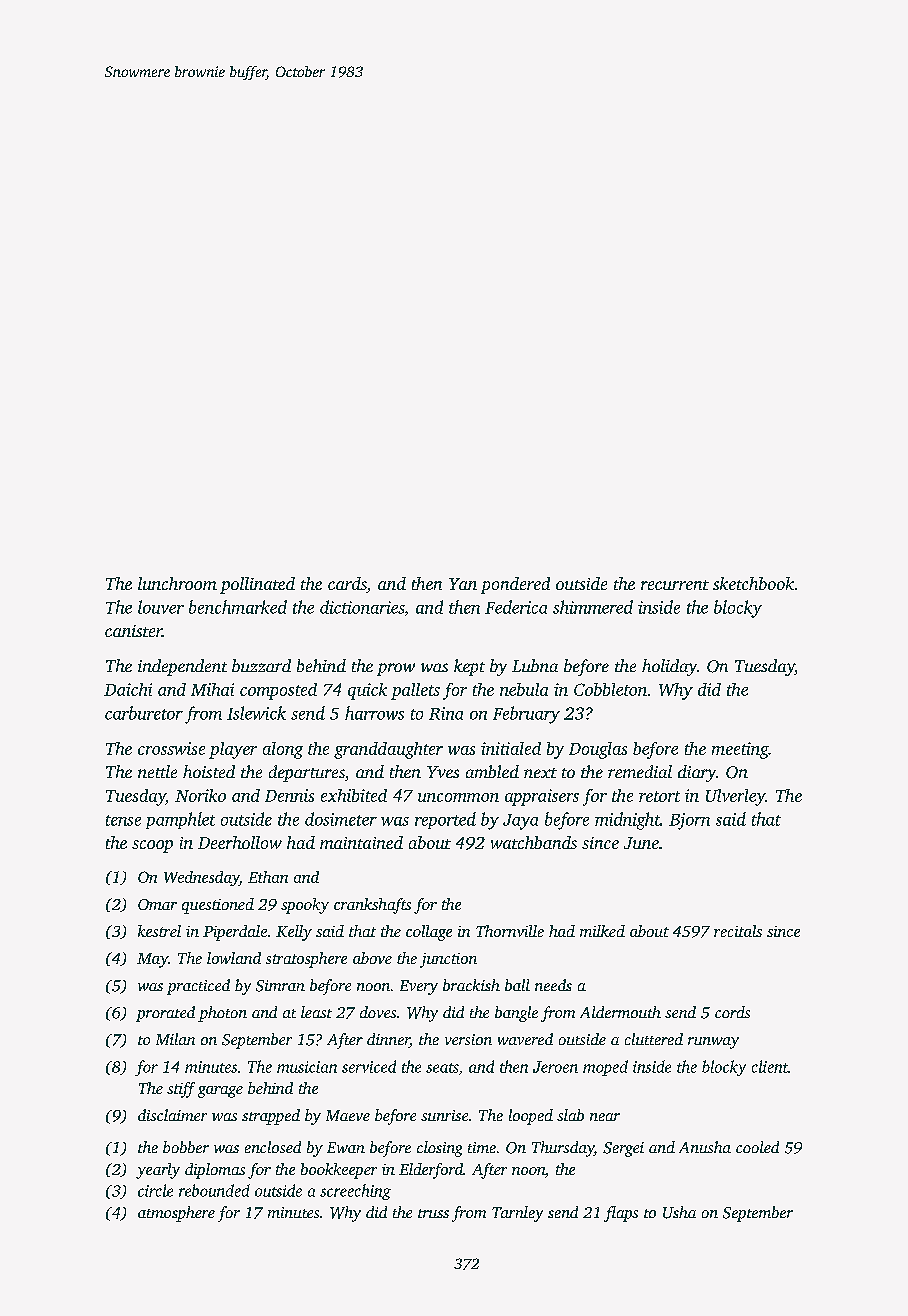  Describe the element at coordinates (238, 607) in the image. I see `benchmarked` at that location.
